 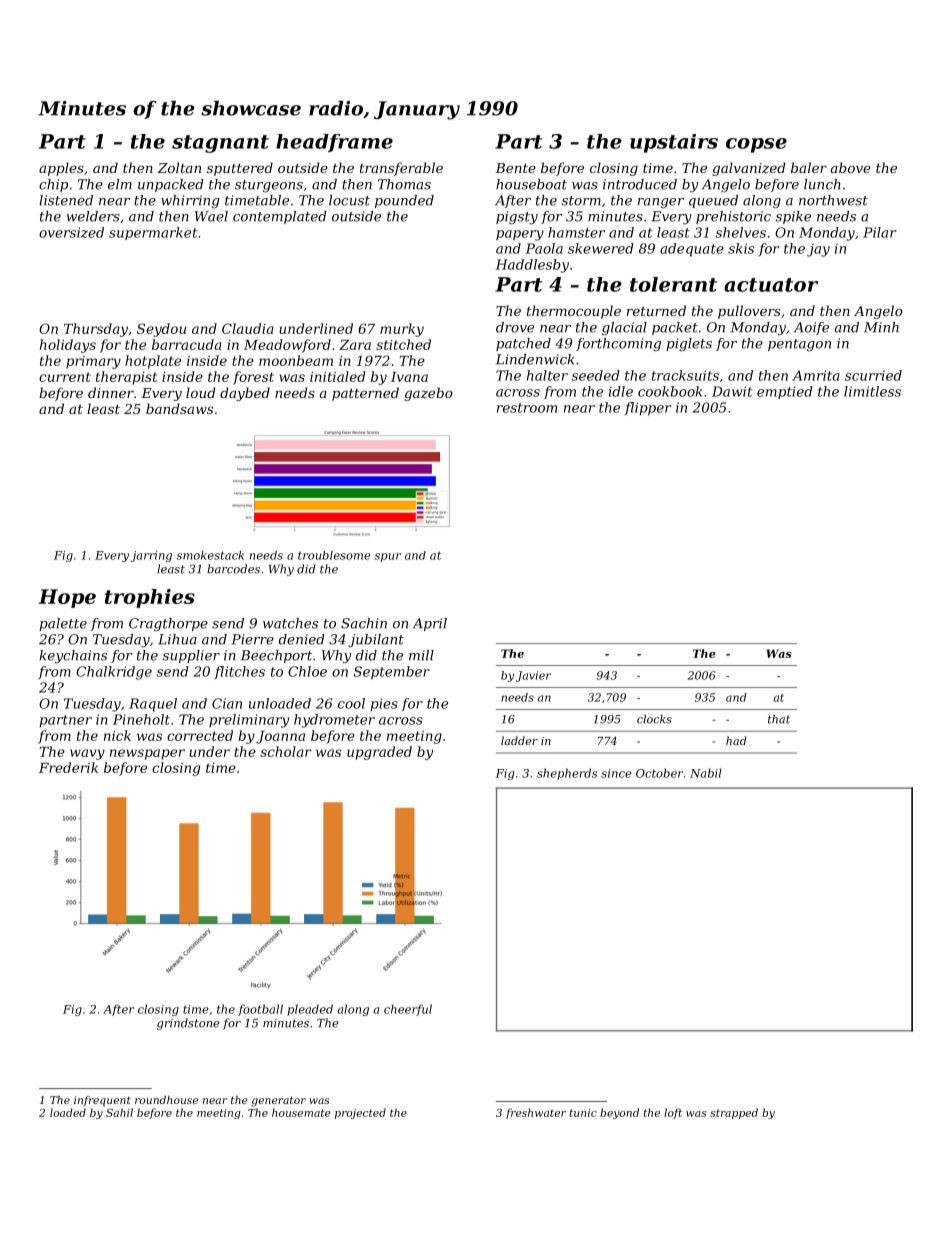 What do you see at coordinates (188, 1024) in the screenshot?
I see `grindstone` at bounding box center [188, 1024].
